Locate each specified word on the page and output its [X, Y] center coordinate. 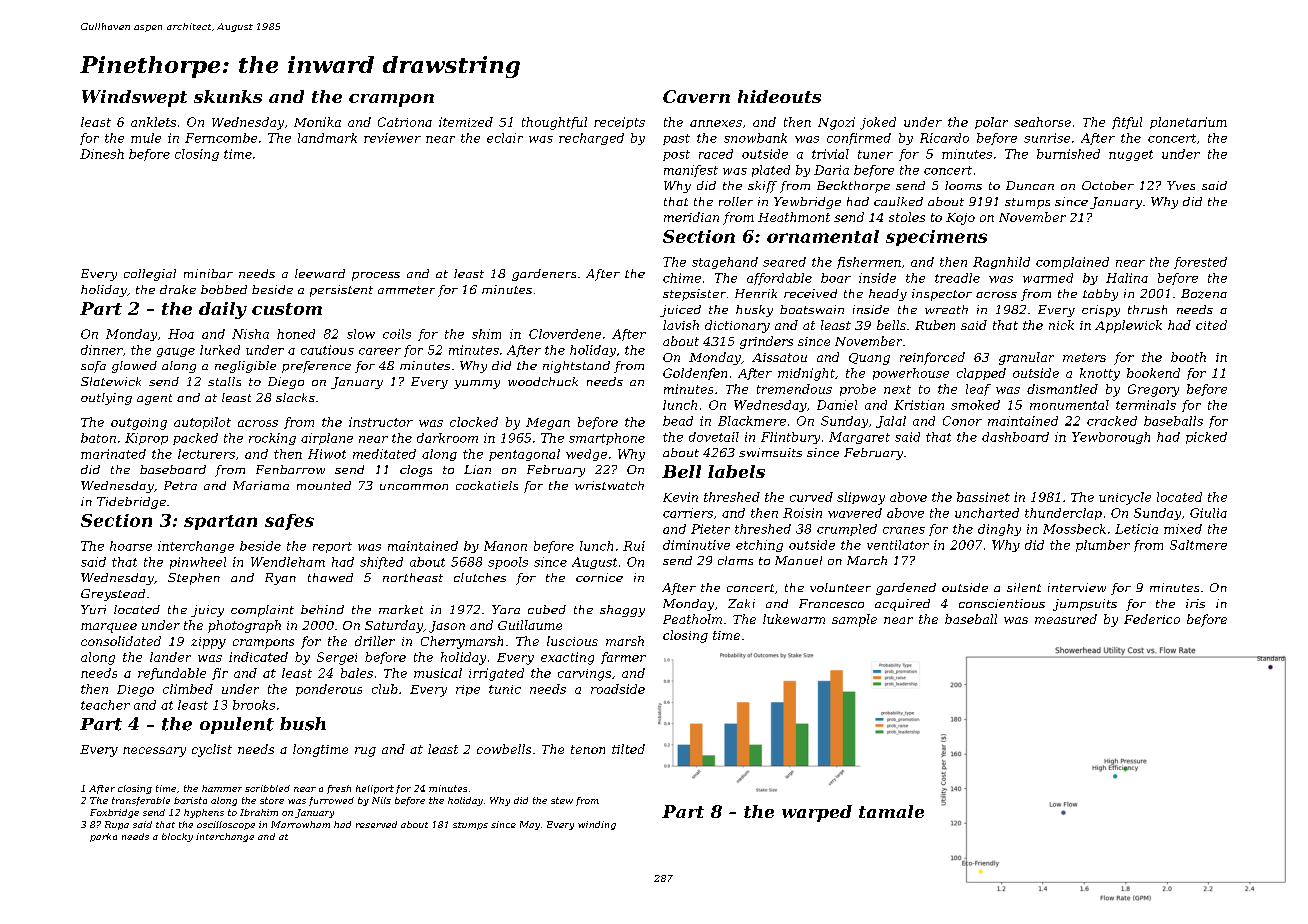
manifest [691, 171]
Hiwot [327, 454]
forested [1200, 263]
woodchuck [543, 381]
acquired [902, 605]
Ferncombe [221, 138]
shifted [381, 563]
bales [357, 673]
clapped [981, 374]
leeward [320, 273]
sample [854, 620]
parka [103, 837]
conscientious [1002, 603]
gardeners [544, 275]
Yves [1181, 185]
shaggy [622, 611]
